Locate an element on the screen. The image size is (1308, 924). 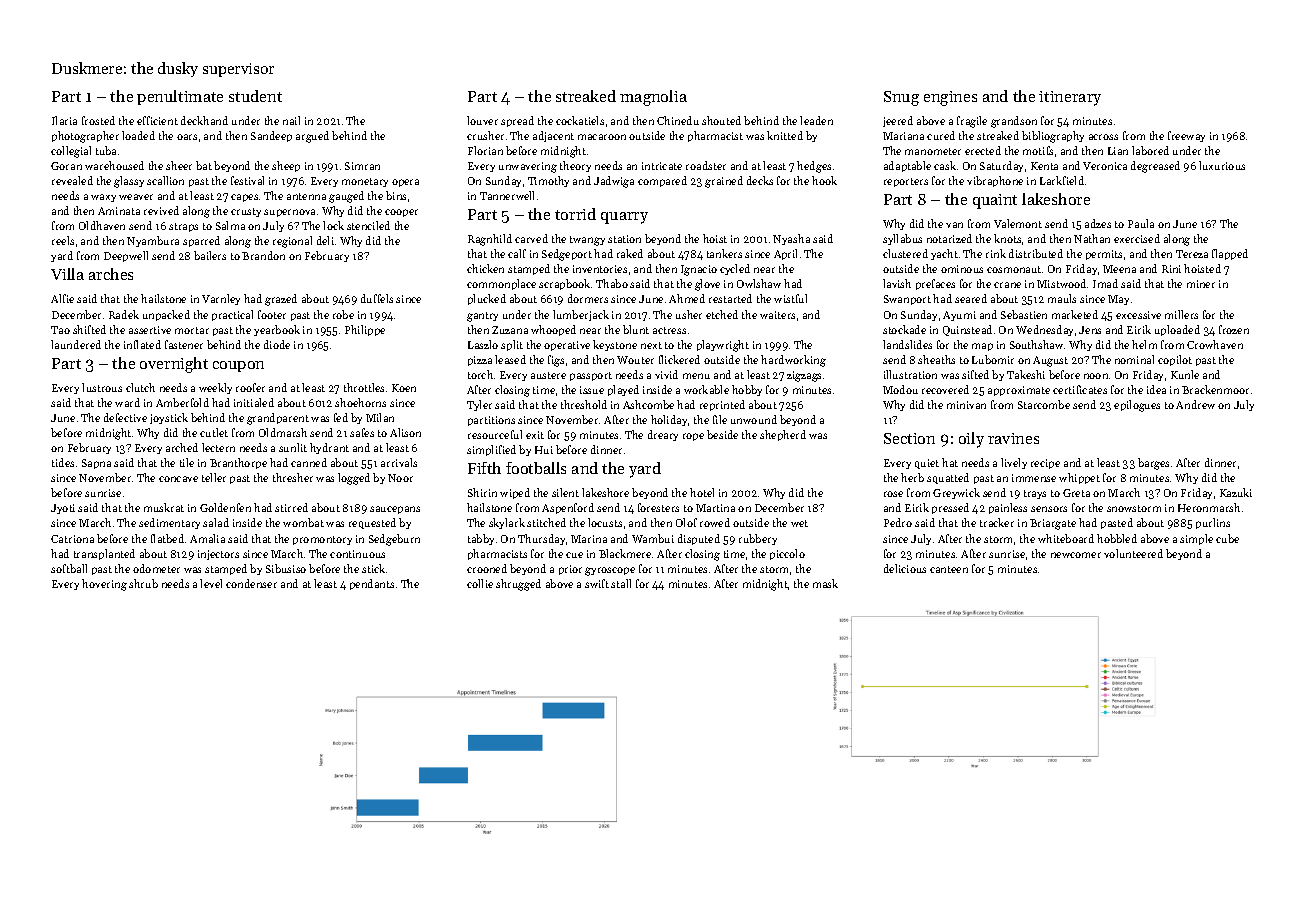
mask is located at coordinates (825, 583).
